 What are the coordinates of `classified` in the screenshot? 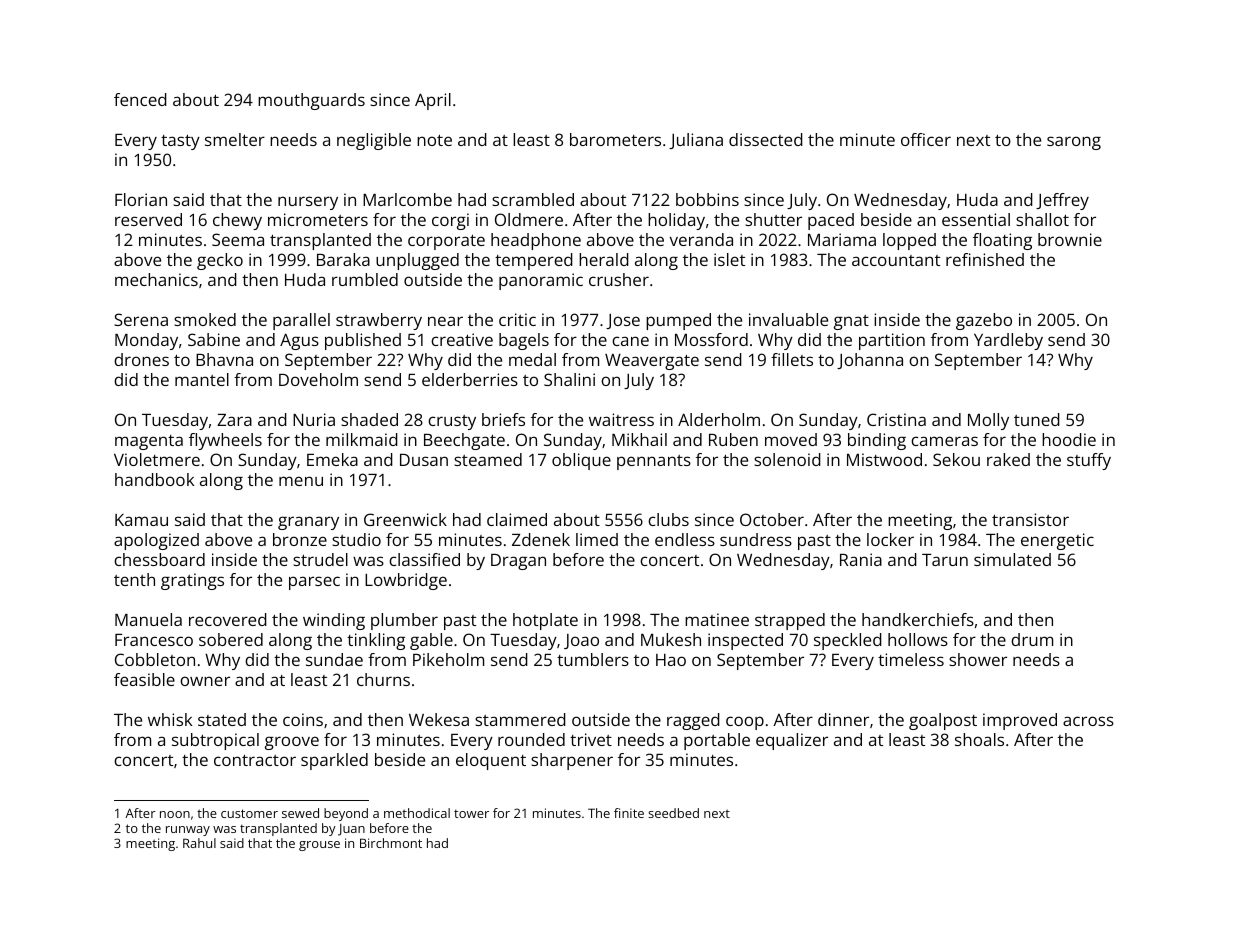 It's located at (424, 559).
